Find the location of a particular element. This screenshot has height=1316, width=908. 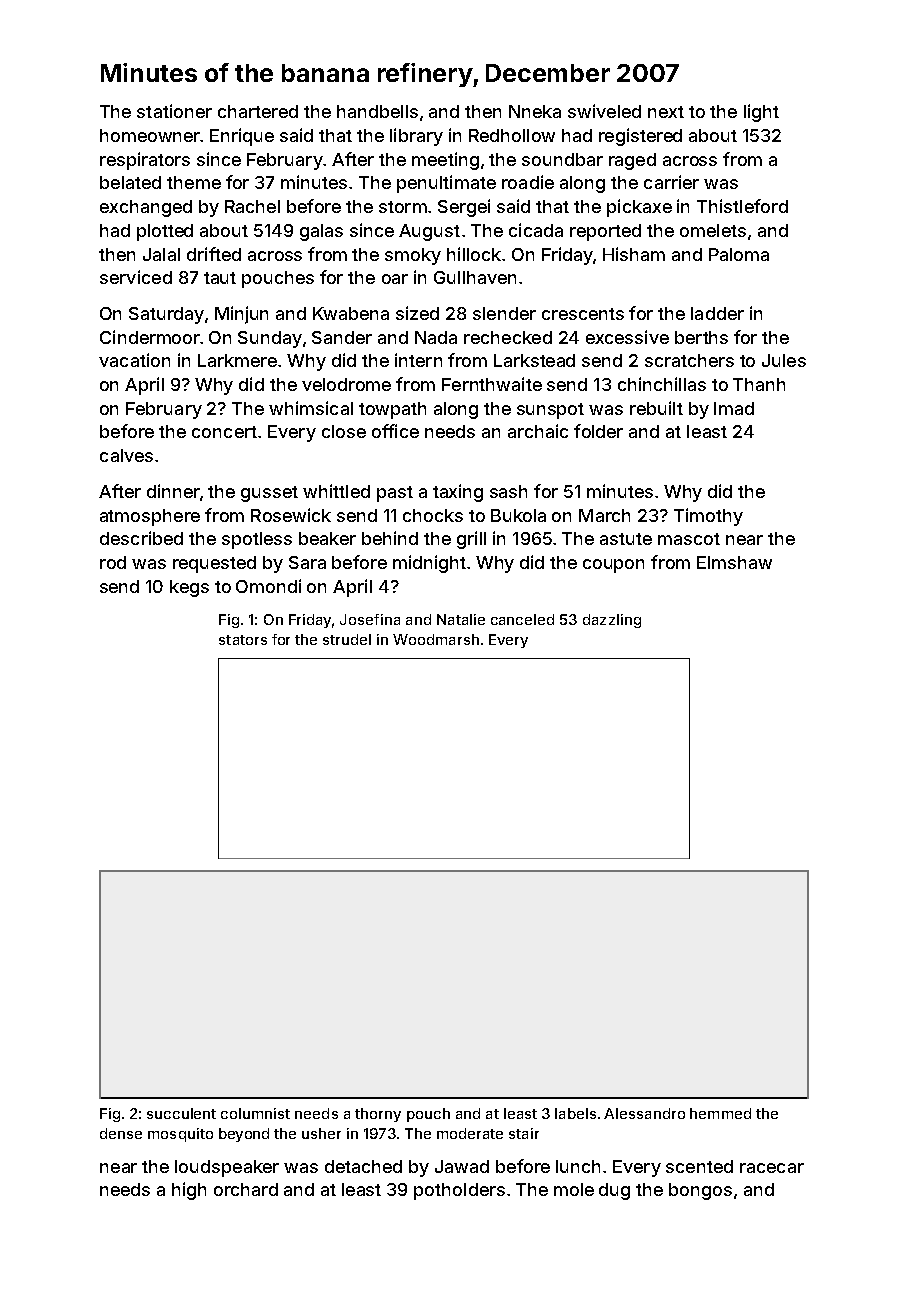

hemmed is located at coordinates (720, 1113).
